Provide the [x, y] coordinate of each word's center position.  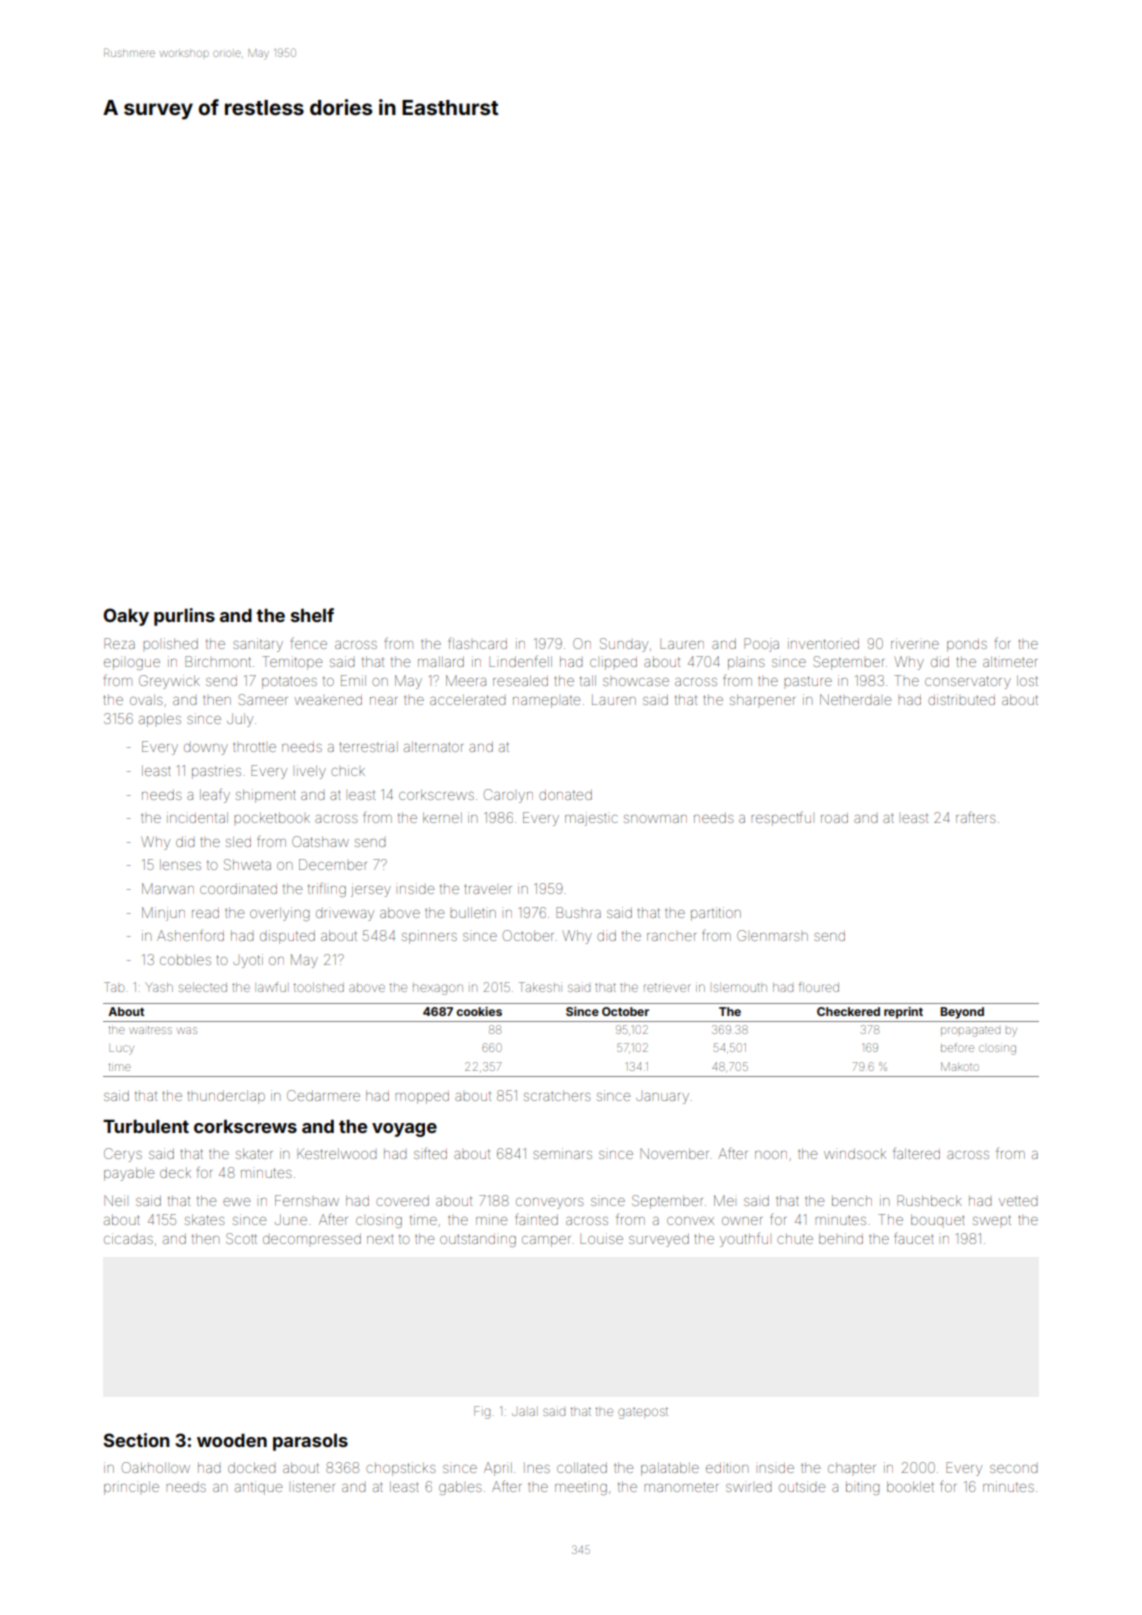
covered [402, 1200]
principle [131, 1488]
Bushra [578, 912]
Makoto [960, 1066]
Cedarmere [323, 1095]
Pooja [761, 645]
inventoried [823, 643]
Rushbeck [929, 1200]
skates [204, 1219]
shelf [312, 615]
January [662, 1098]
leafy [215, 795]
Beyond [962, 1013]
